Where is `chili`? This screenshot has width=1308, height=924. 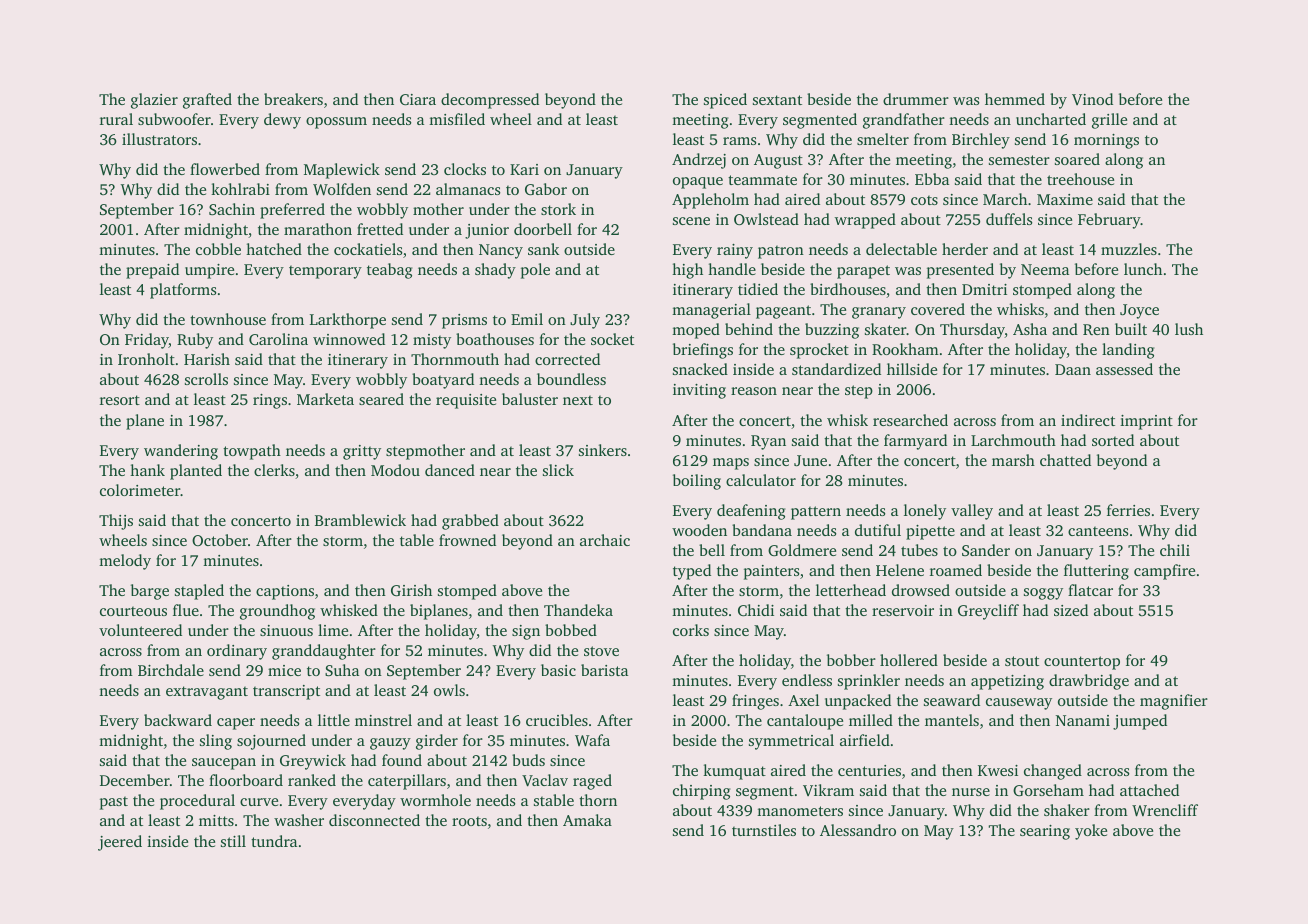
chili is located at coordinates (1175, 550).
